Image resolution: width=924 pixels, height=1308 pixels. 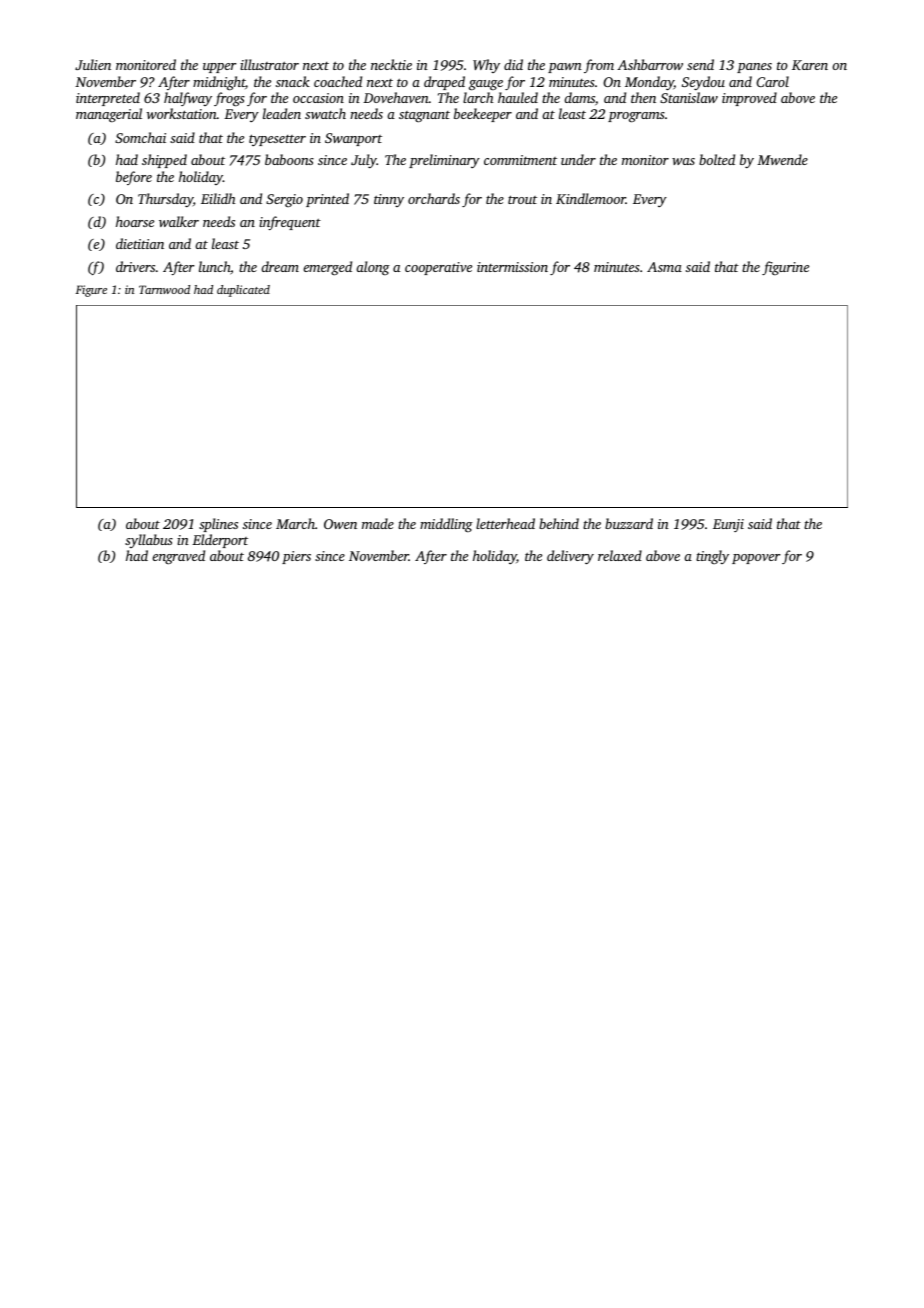 I want to click on Tarnwood, so click(x=164, y=289).
